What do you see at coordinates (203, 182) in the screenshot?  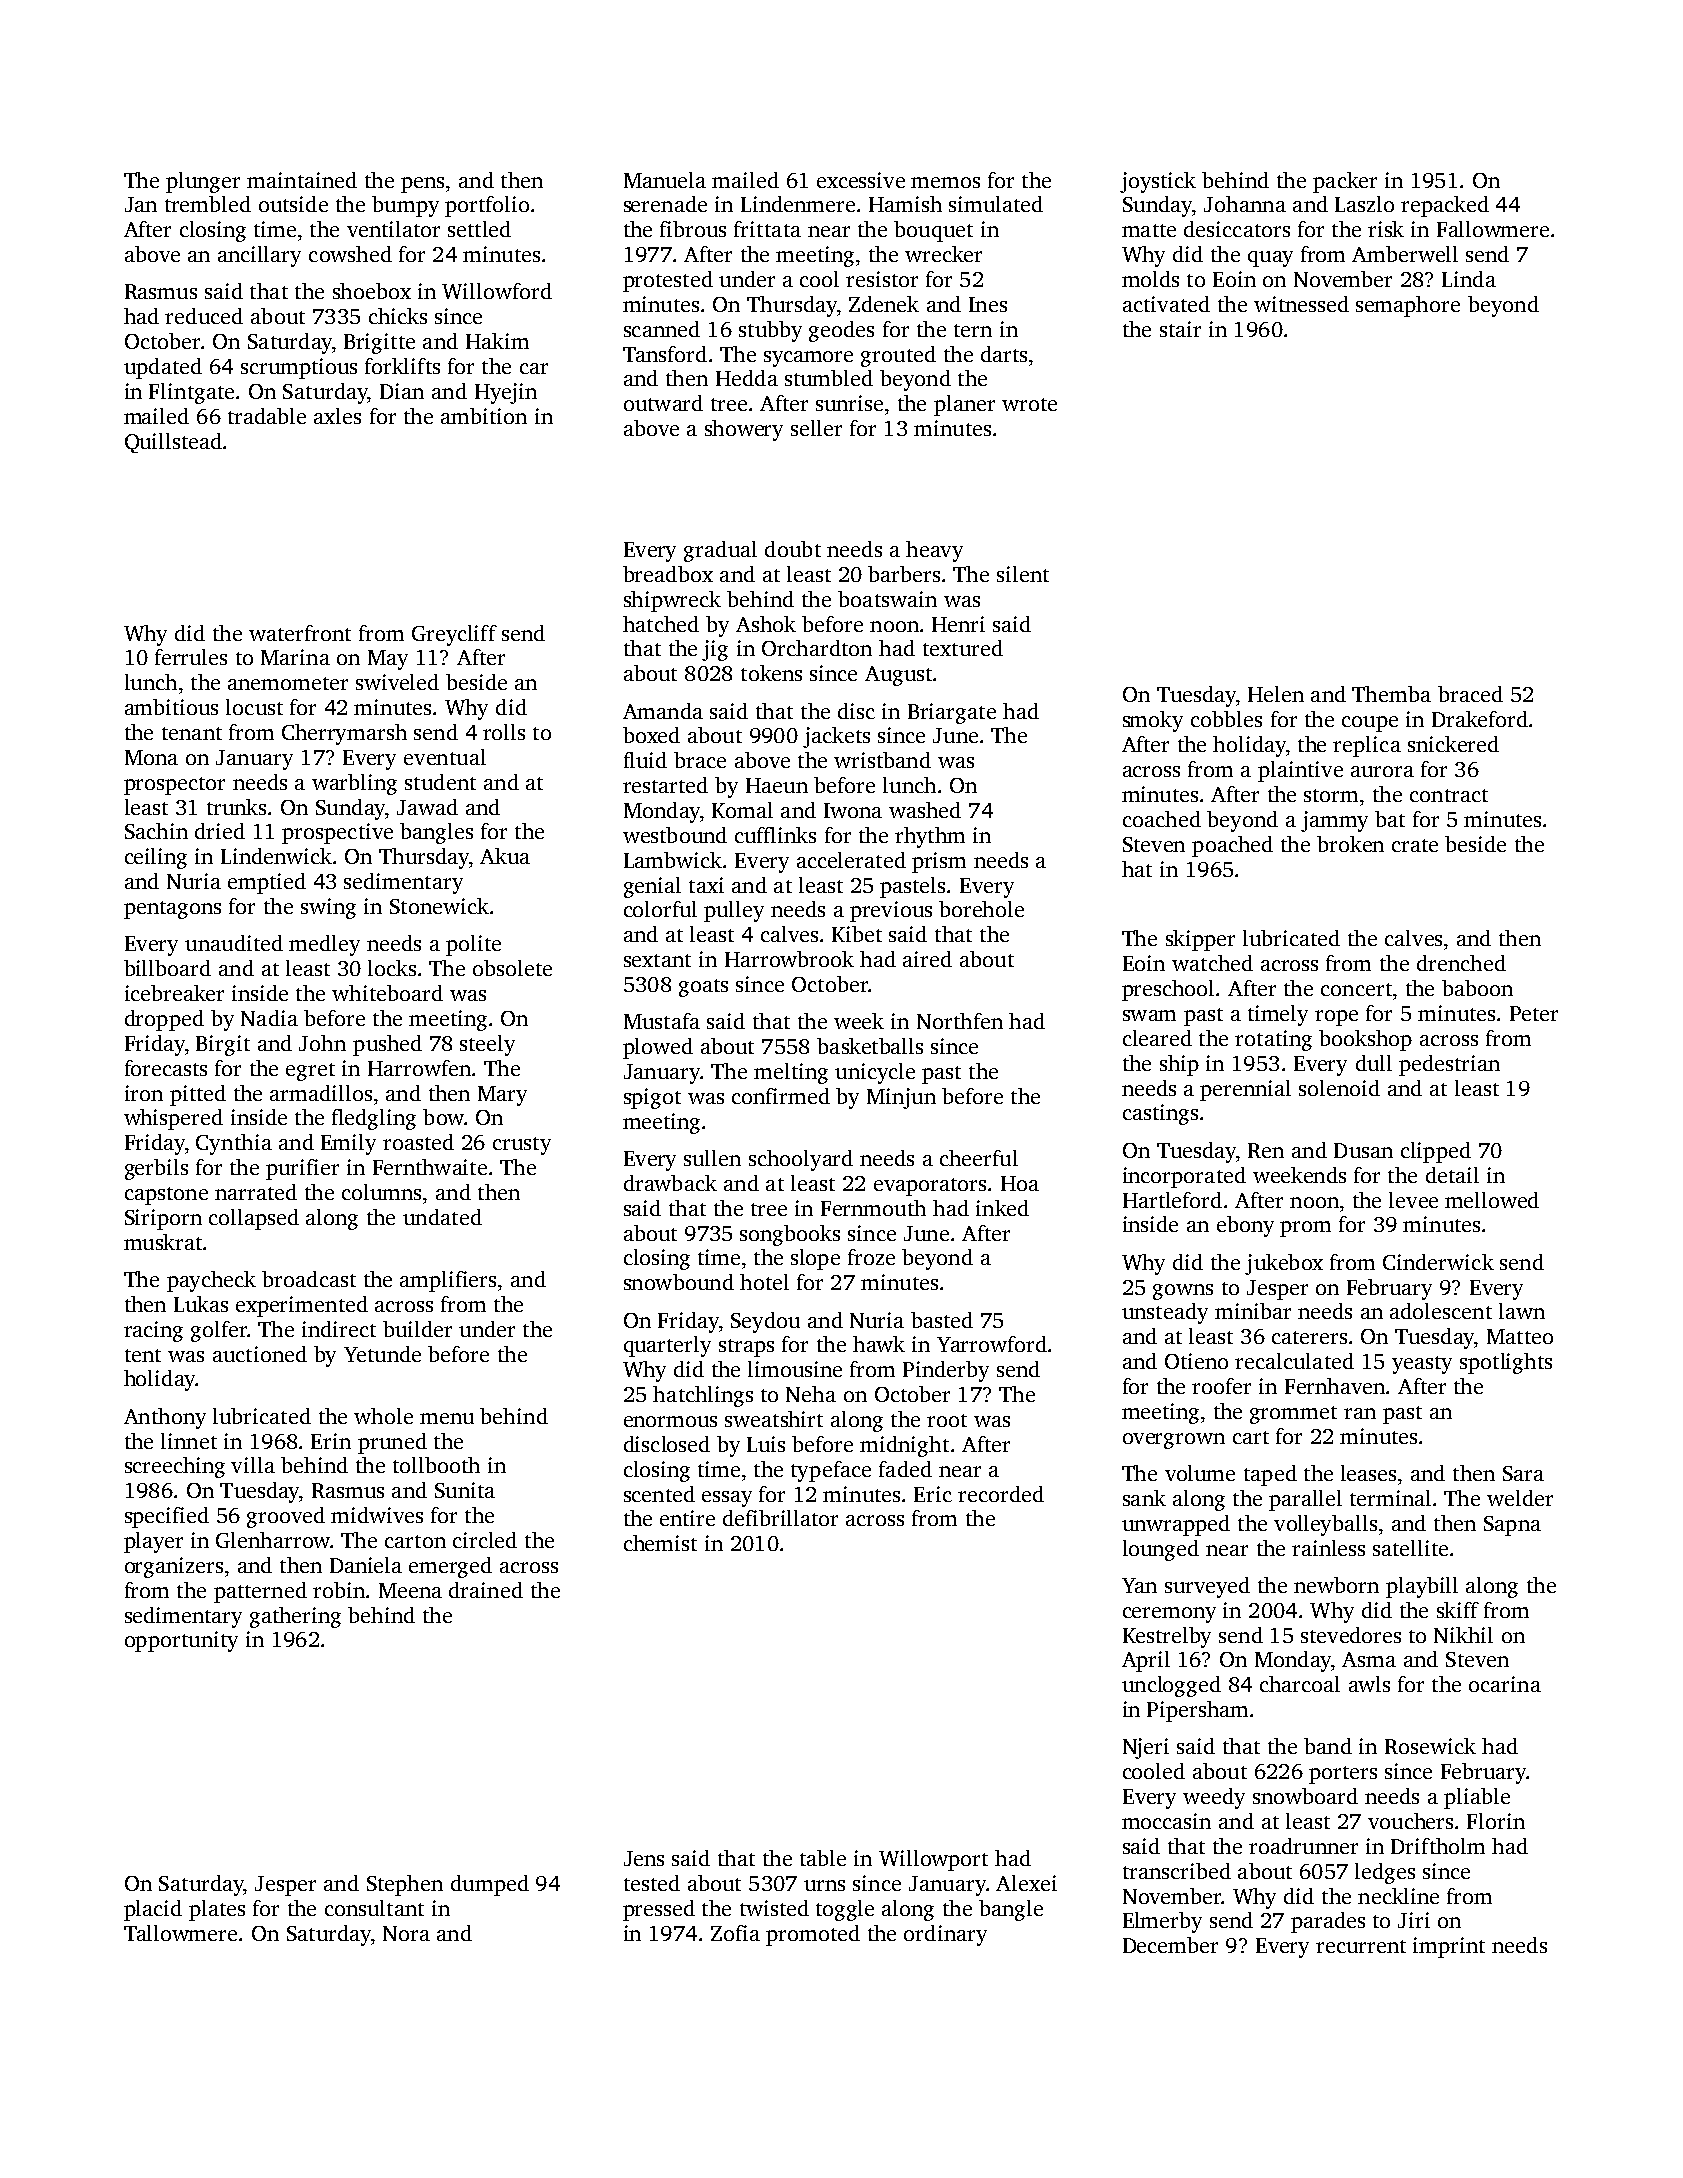 I see `plunger` at bounding box center [203, 182].
